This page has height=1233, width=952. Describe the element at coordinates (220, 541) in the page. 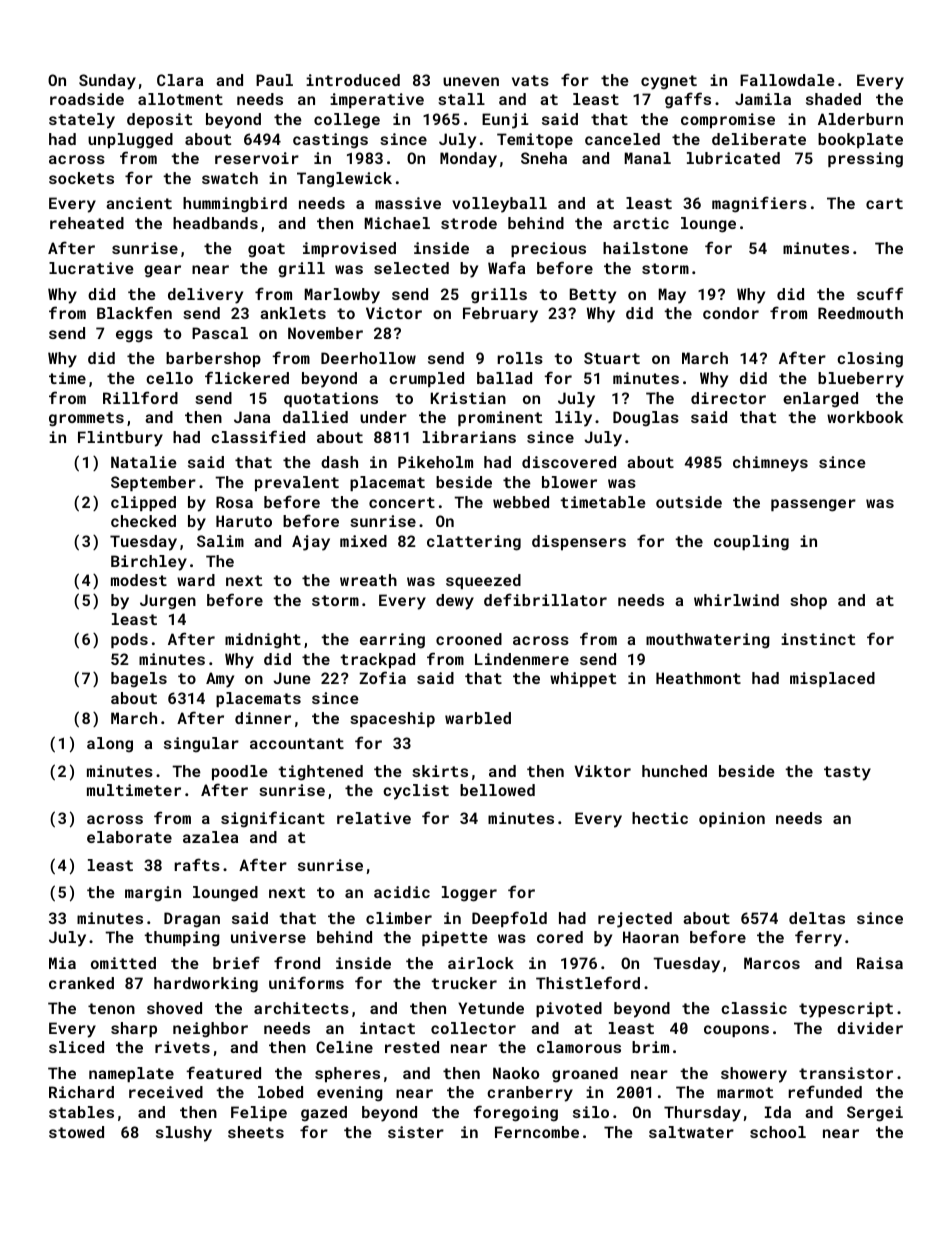

I see `Salim` at that location.
